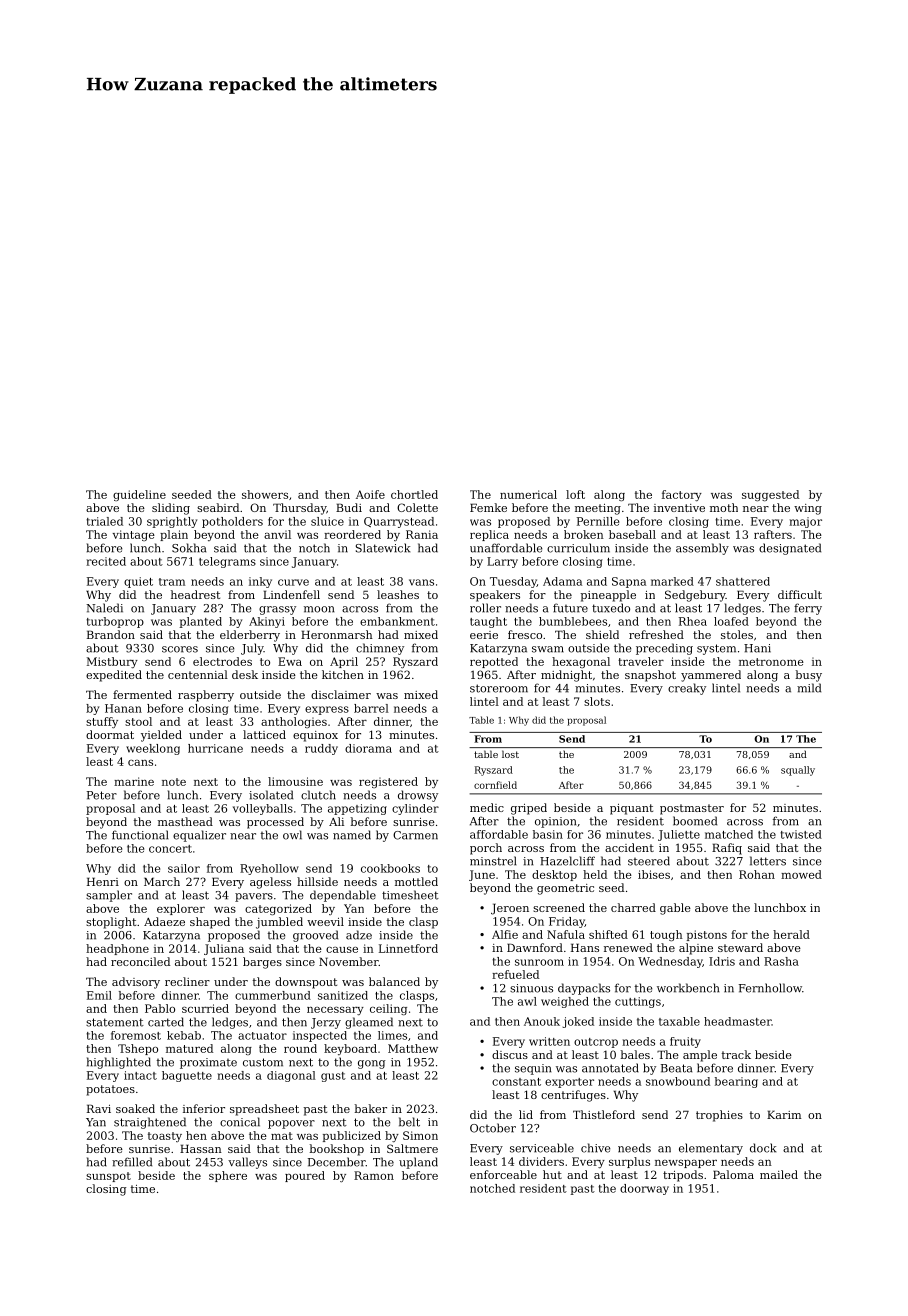 The image size is (908, 1316). I want to click on squally, so click(798, 771).
